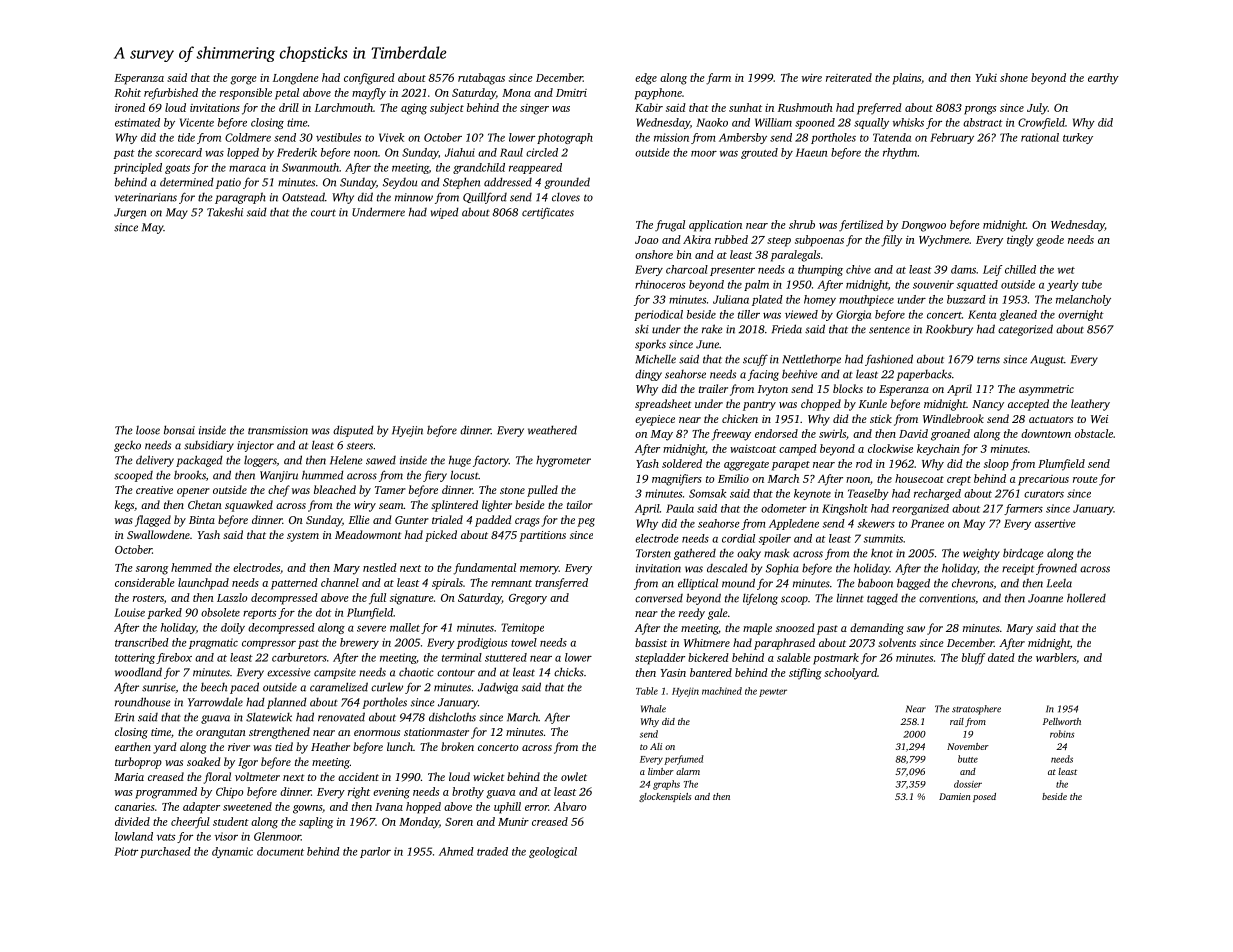 The width and height of the document is (1233, 952). Describe the element at coordinates (171, 94) in the document. I see `refurbished` at that location.
